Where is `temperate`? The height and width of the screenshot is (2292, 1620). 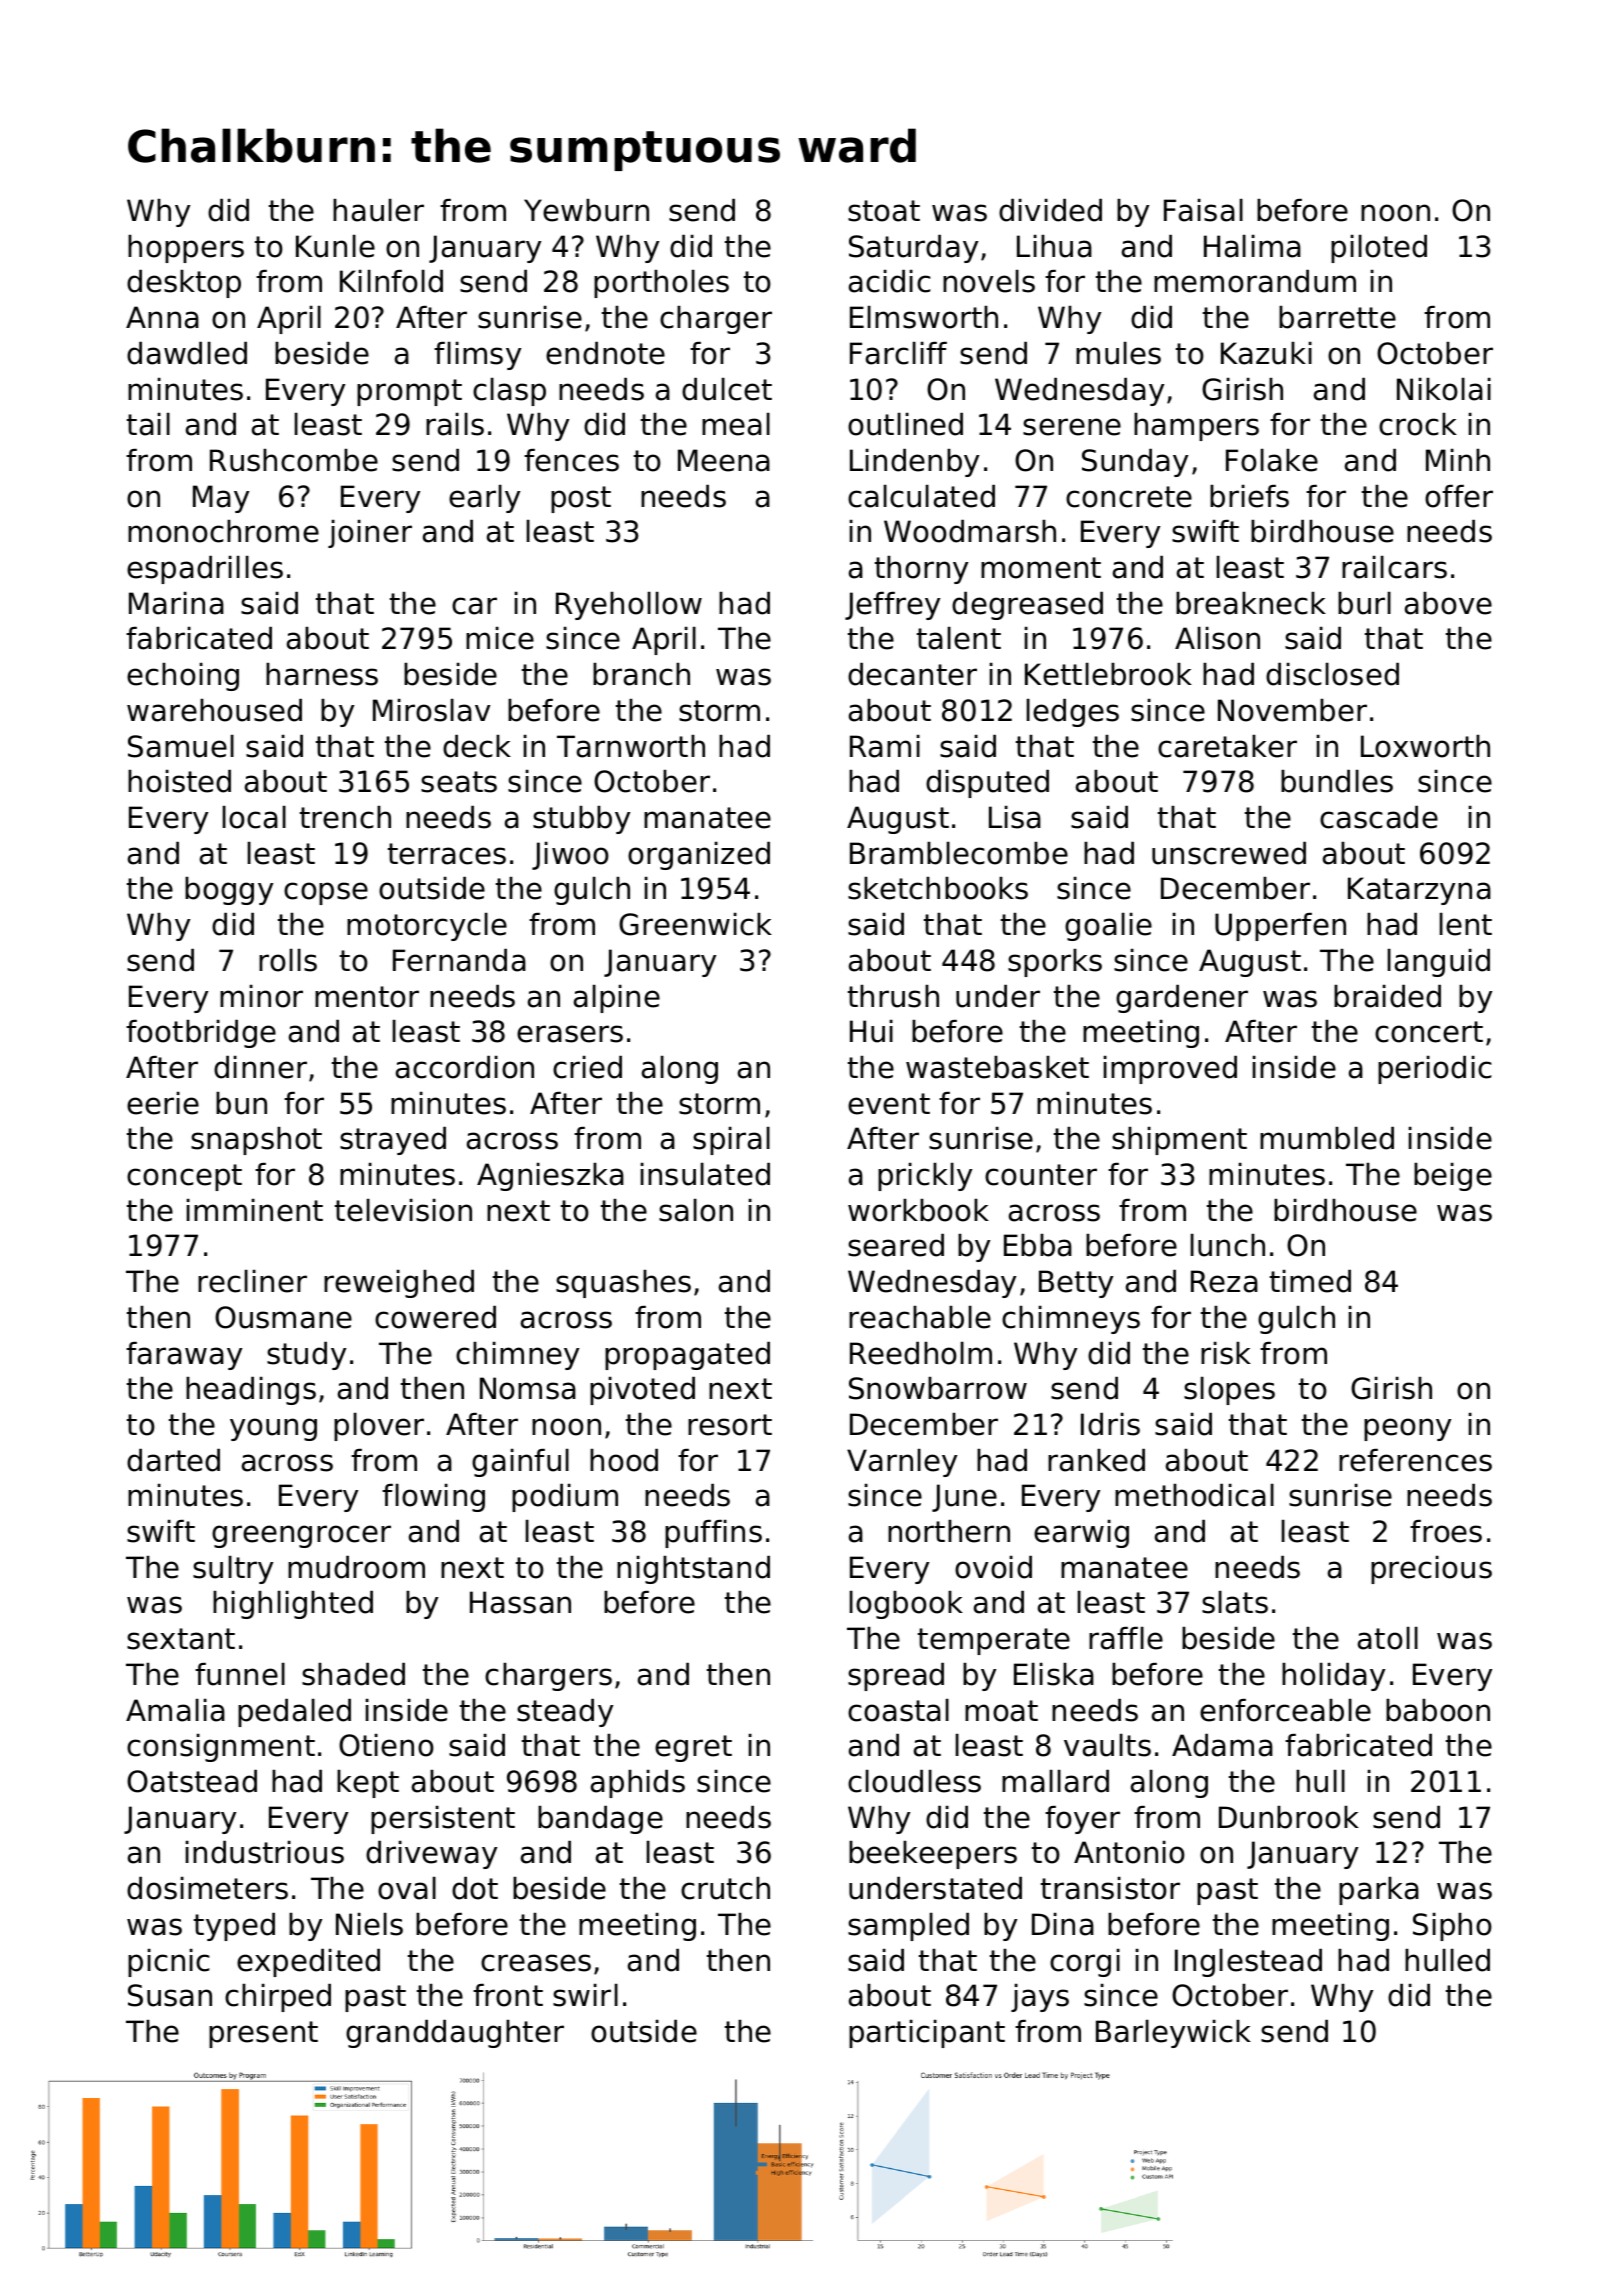
temperate is located at coordinates (994, 1641).
